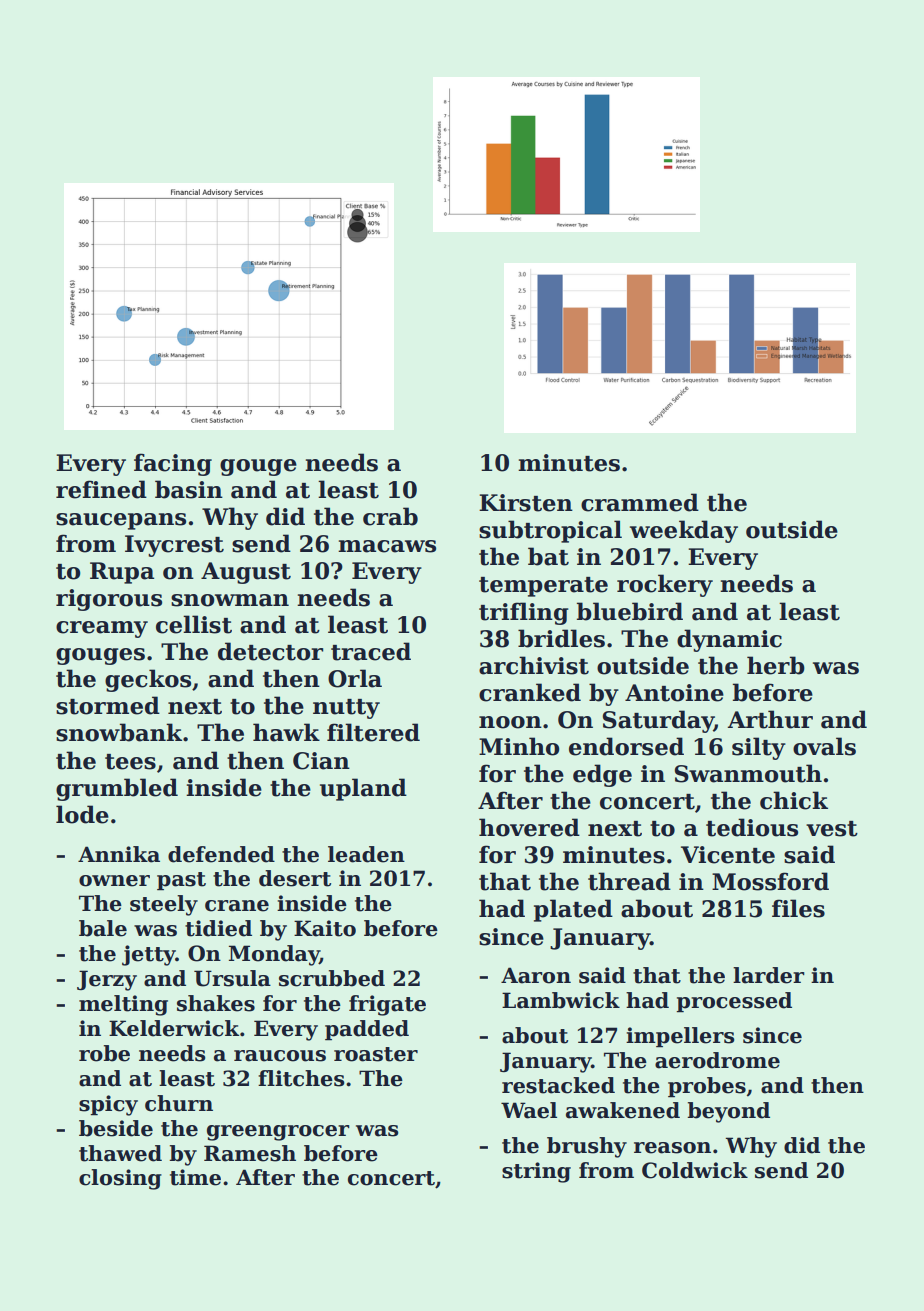 Image resolution: width=924 pixels, height=1311 pixels. What do you see at coordinates (103, 928) in the image?
I see `bale` at bounding box center [103, 928].
